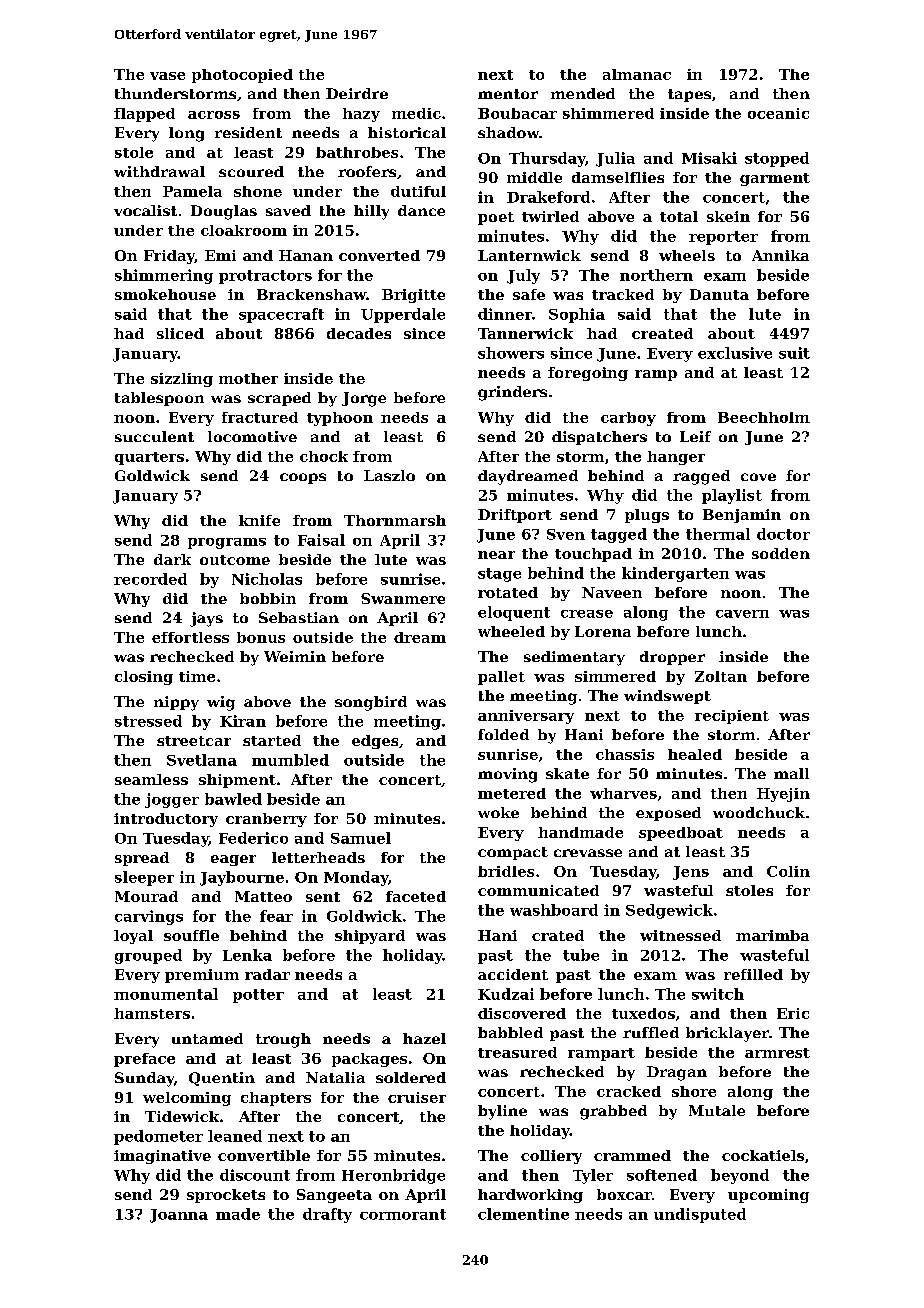  What do you see at coordinates (523, 1214) in the screenshot?
I see `clementine` at bounding box center [523, 1214].
